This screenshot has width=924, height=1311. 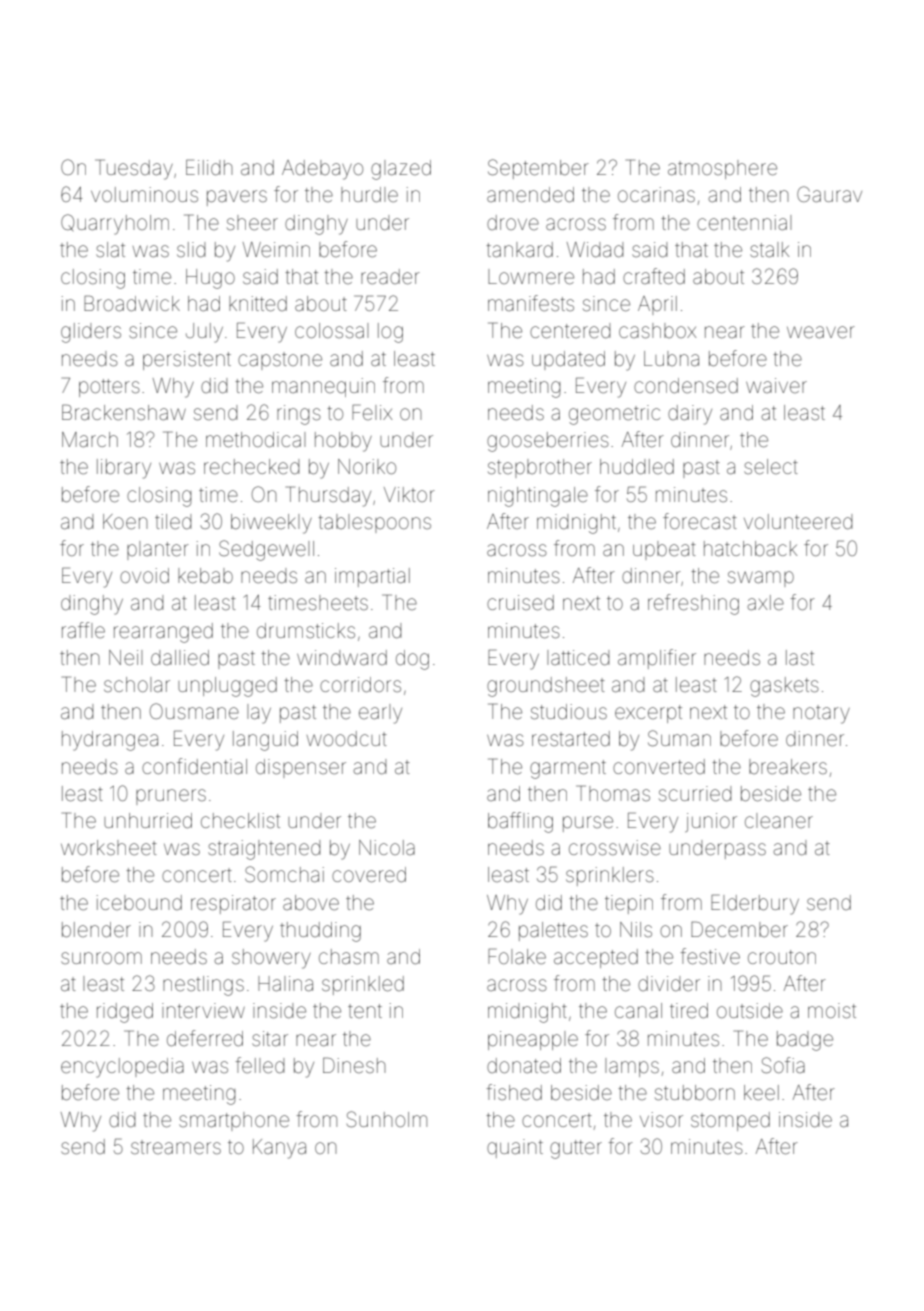 What do you see at coordinates (588, 824) in the screenshot?
I see `purse` at bounding box center [588, 824].
